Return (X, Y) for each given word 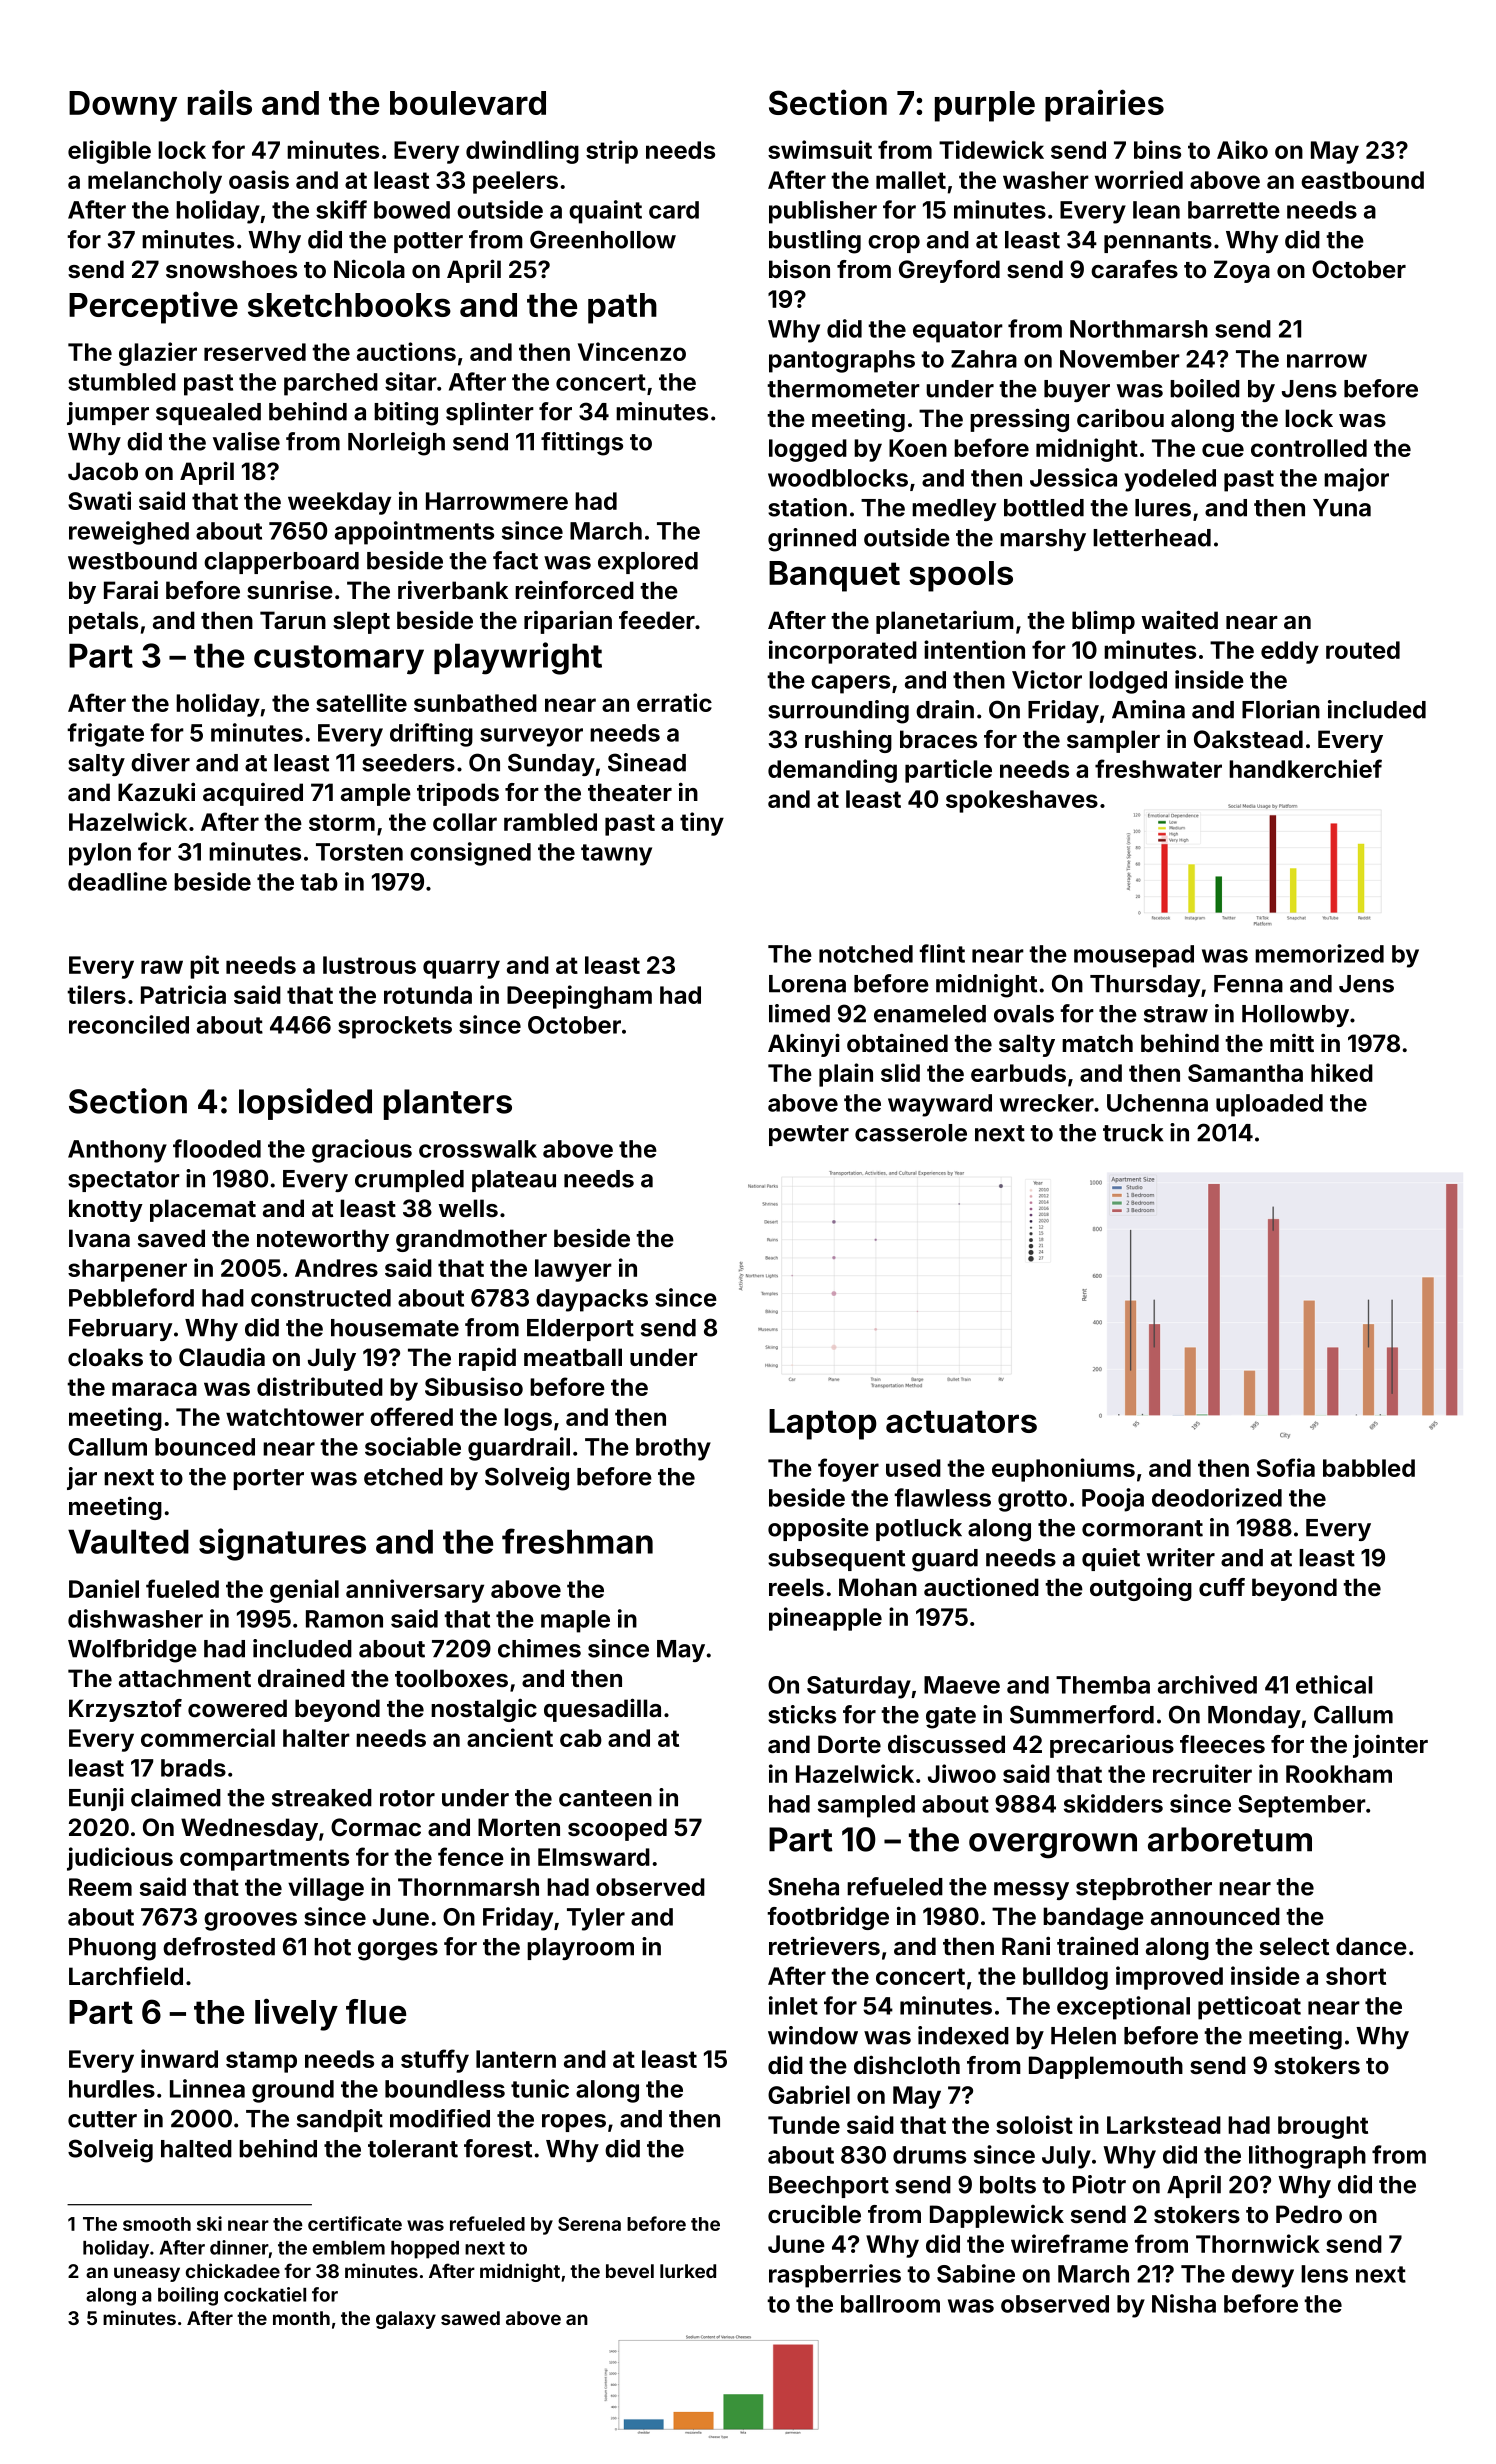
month (301, 2318)
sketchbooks (349, 305)
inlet (793, 2005)
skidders (1113, 1803)
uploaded (1269, 1105)
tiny (702, 824)
